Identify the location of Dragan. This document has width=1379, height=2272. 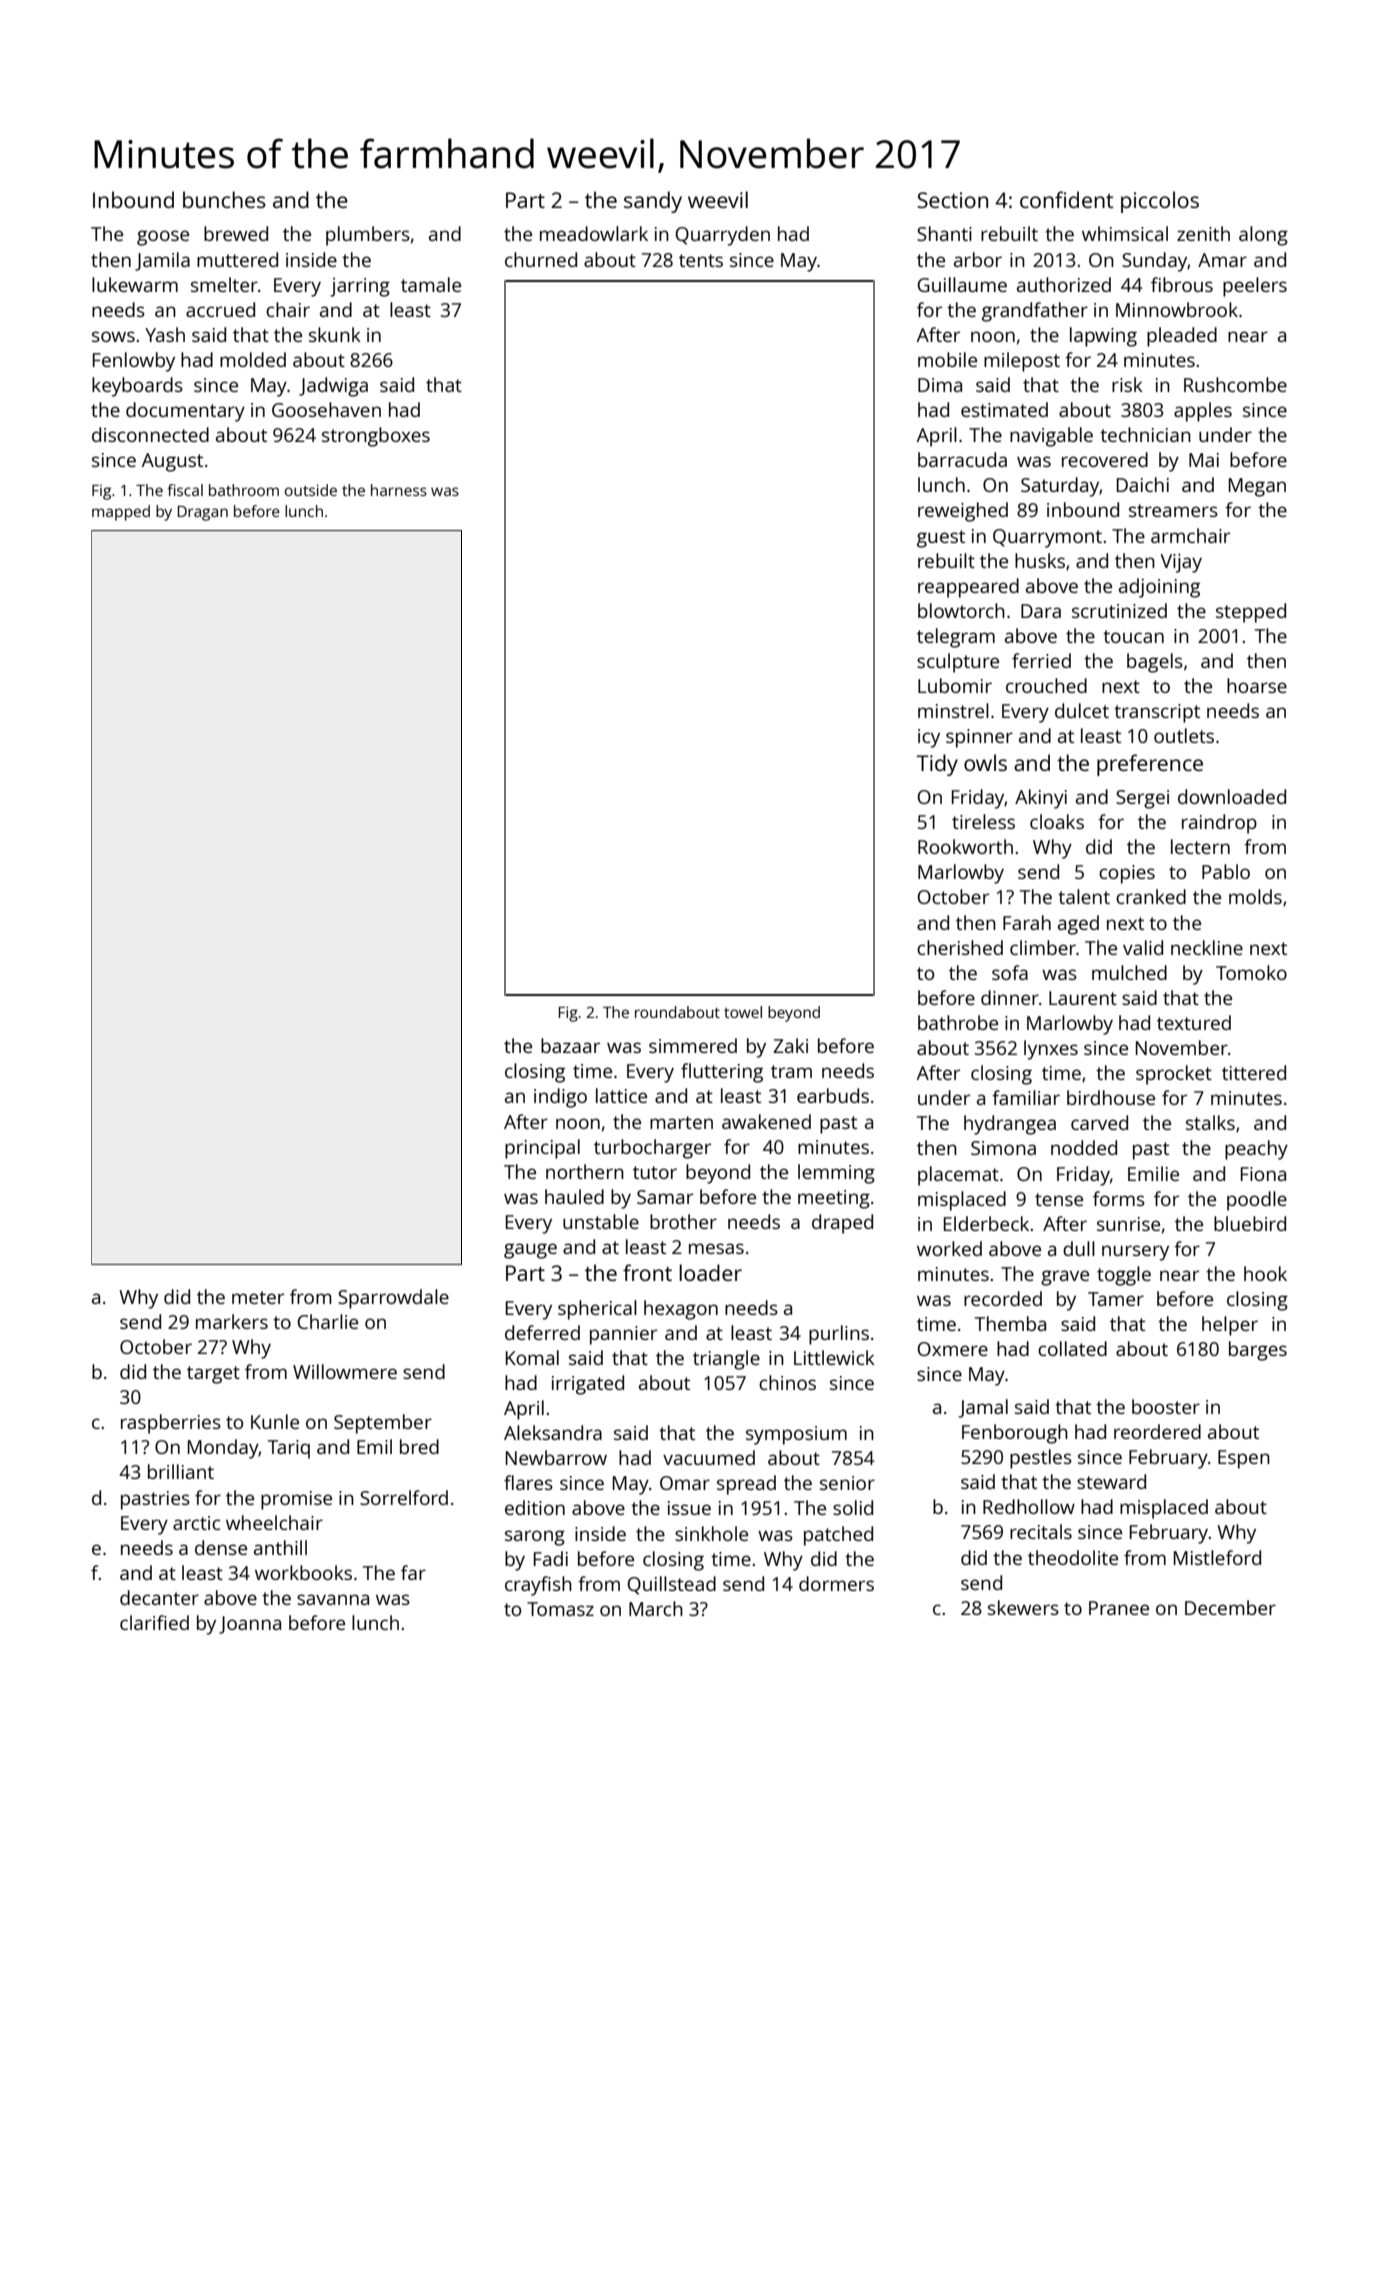
(202, 513).
